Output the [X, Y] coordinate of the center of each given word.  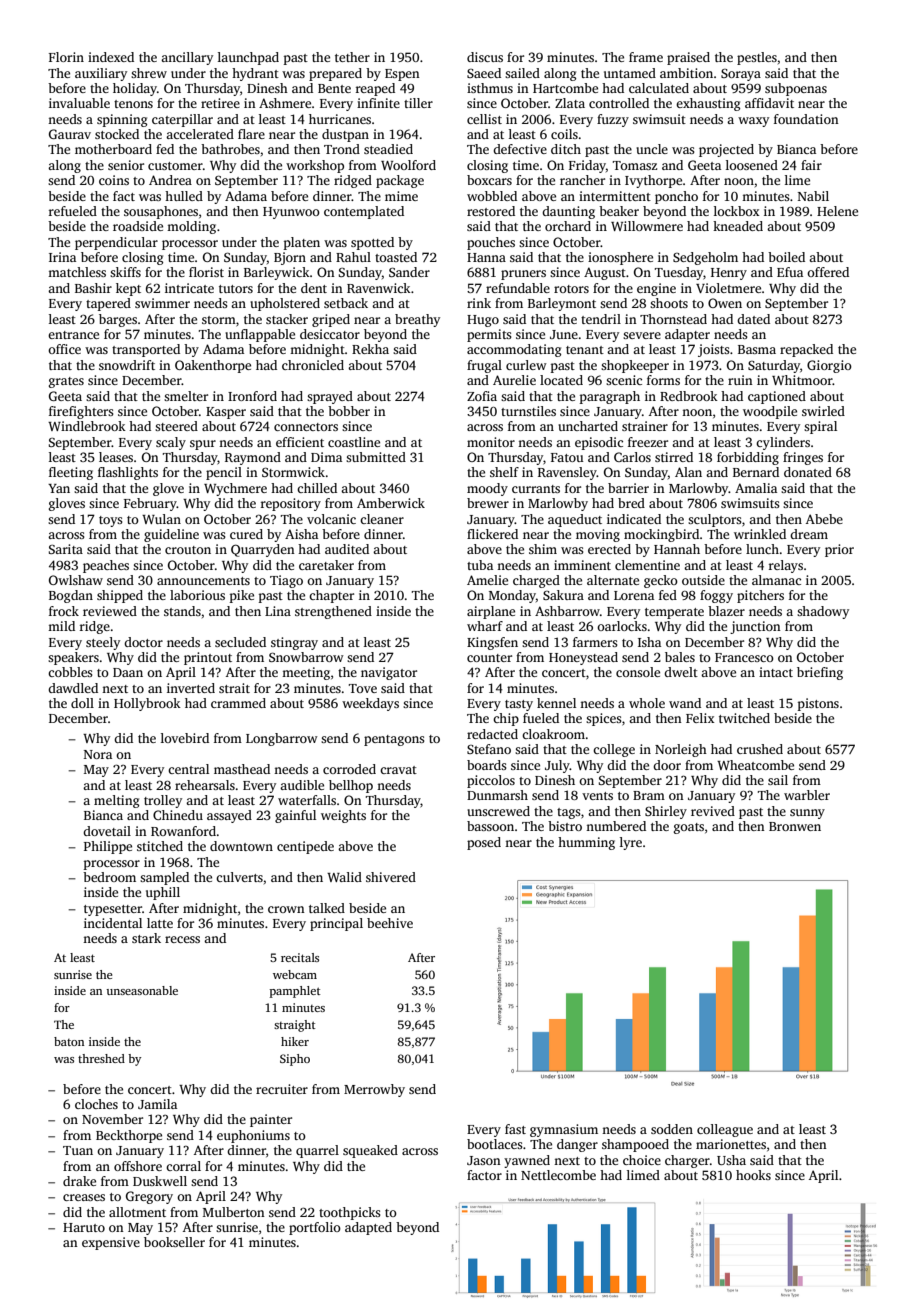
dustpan [345, 135]
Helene [837, 211]
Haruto [84, 1227]
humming [586, 843]
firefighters [81, 412]
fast [515, 1129]
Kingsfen [492, 643]
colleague [725, 1130]
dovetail [107, 831]
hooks [753, 1175]
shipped [120, 596]
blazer [726, 611]
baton [69, 1041]
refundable [518, 288]
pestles [757, 58]
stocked [117, 134]
